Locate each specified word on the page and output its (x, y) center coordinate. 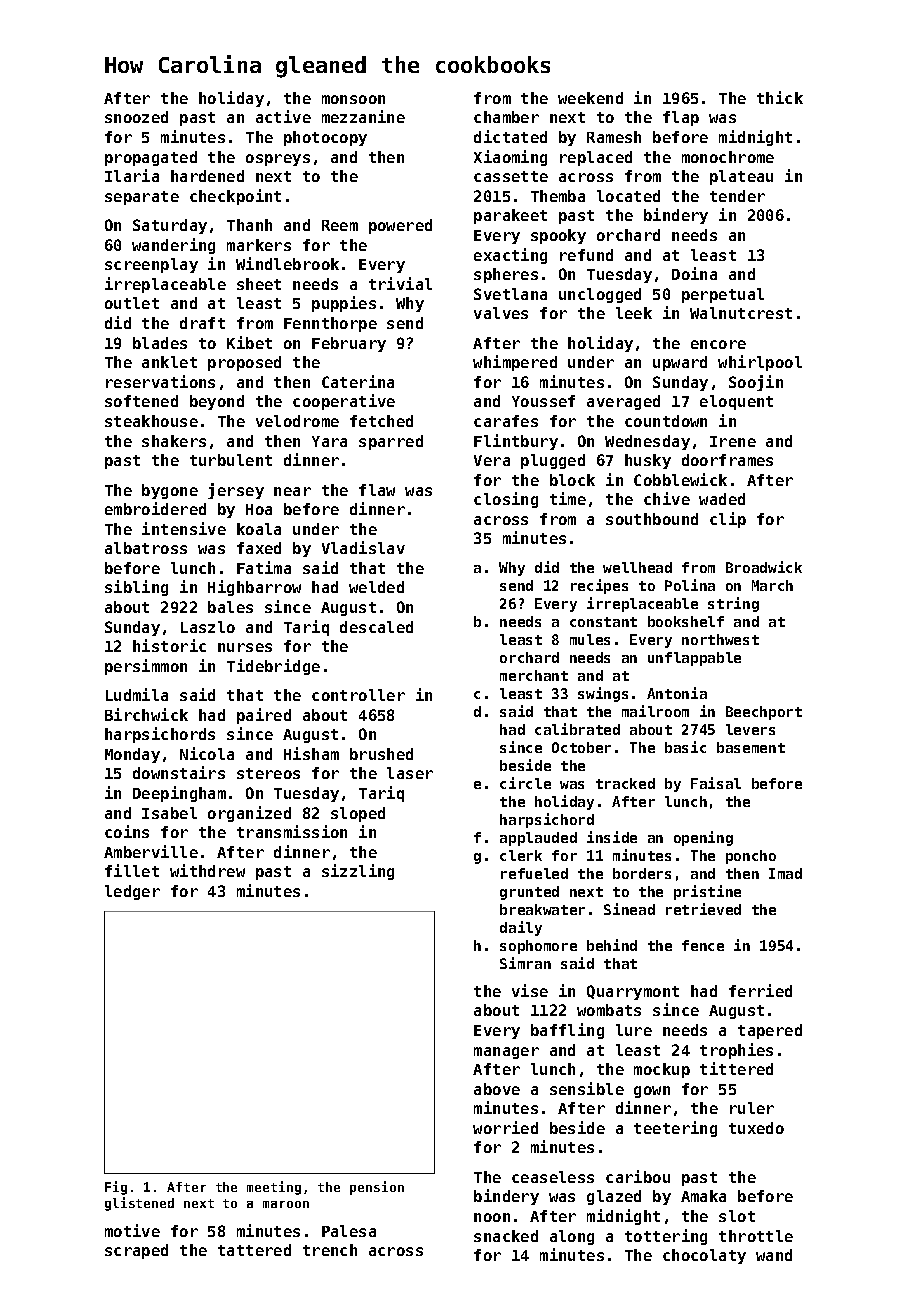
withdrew (207, 870)
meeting (274, 1188)
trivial (400, 283)
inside (612, 837)
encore (718, 344)
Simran (525, 963)
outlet (132, 303)
